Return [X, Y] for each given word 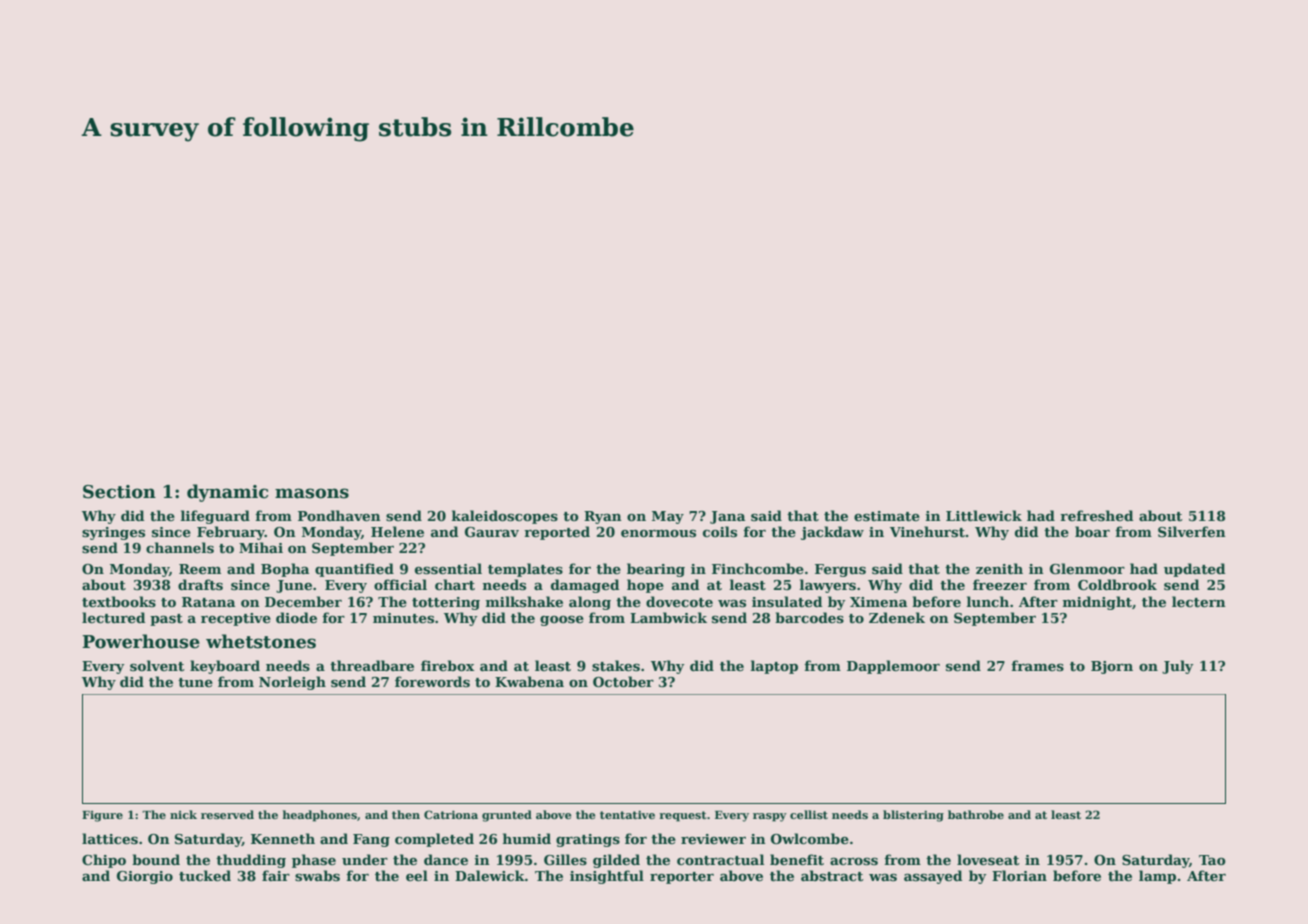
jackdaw [832, 533]
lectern [1199, 601]
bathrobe [976, 814]
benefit [797, 859]
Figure [102, 816]
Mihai [261, 547]
